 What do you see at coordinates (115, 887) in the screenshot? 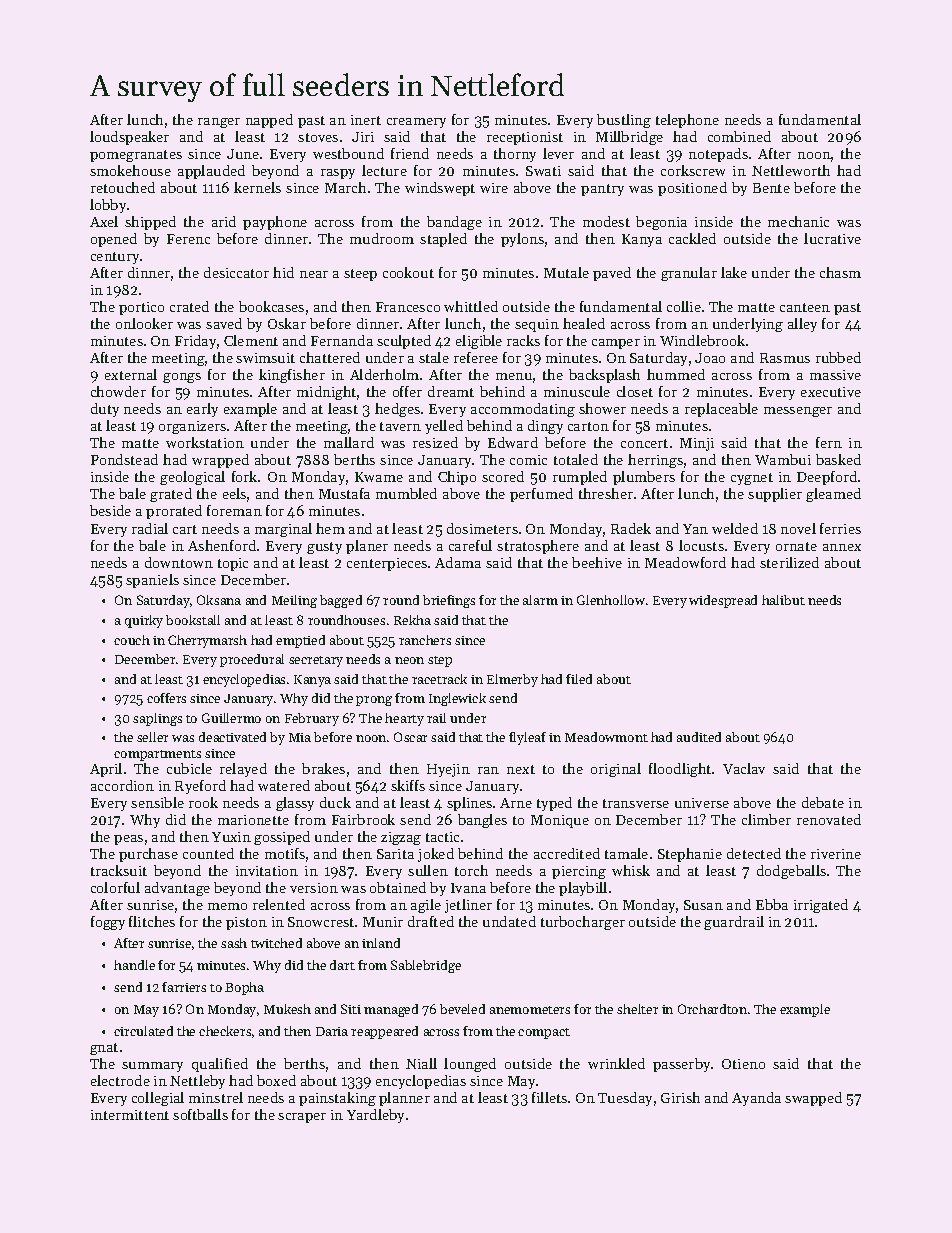
I see `colorful` at bounding box center [115, 887].
